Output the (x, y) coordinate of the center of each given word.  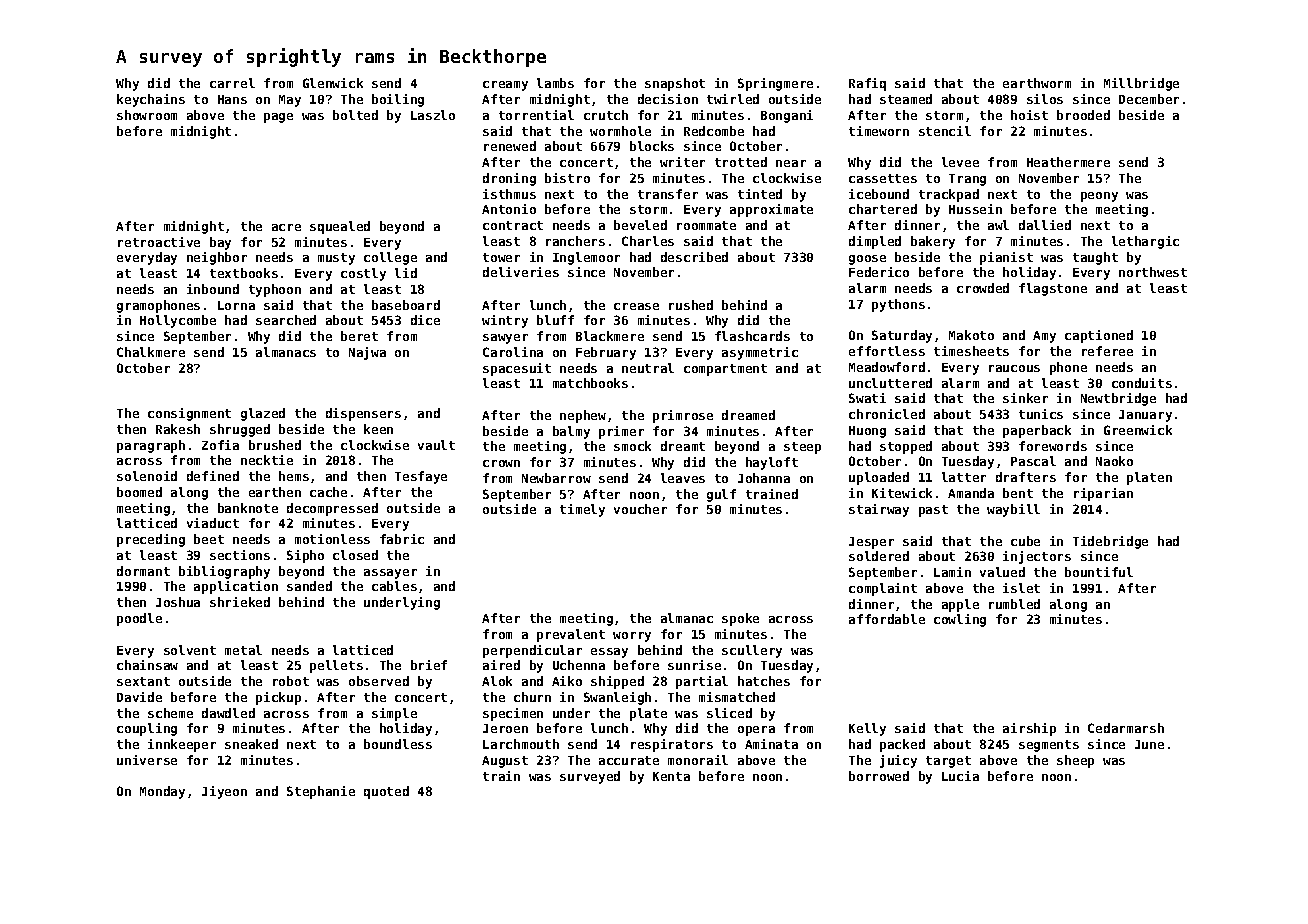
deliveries (521, 272)
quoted (386, 792)
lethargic (1145, 242)
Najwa (367, 353)
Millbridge (1141, 84)
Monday (162, 792)
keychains (151, 100)
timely (582, 510)
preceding (151, 540)
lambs (555, 83)
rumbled (1014, 604)
